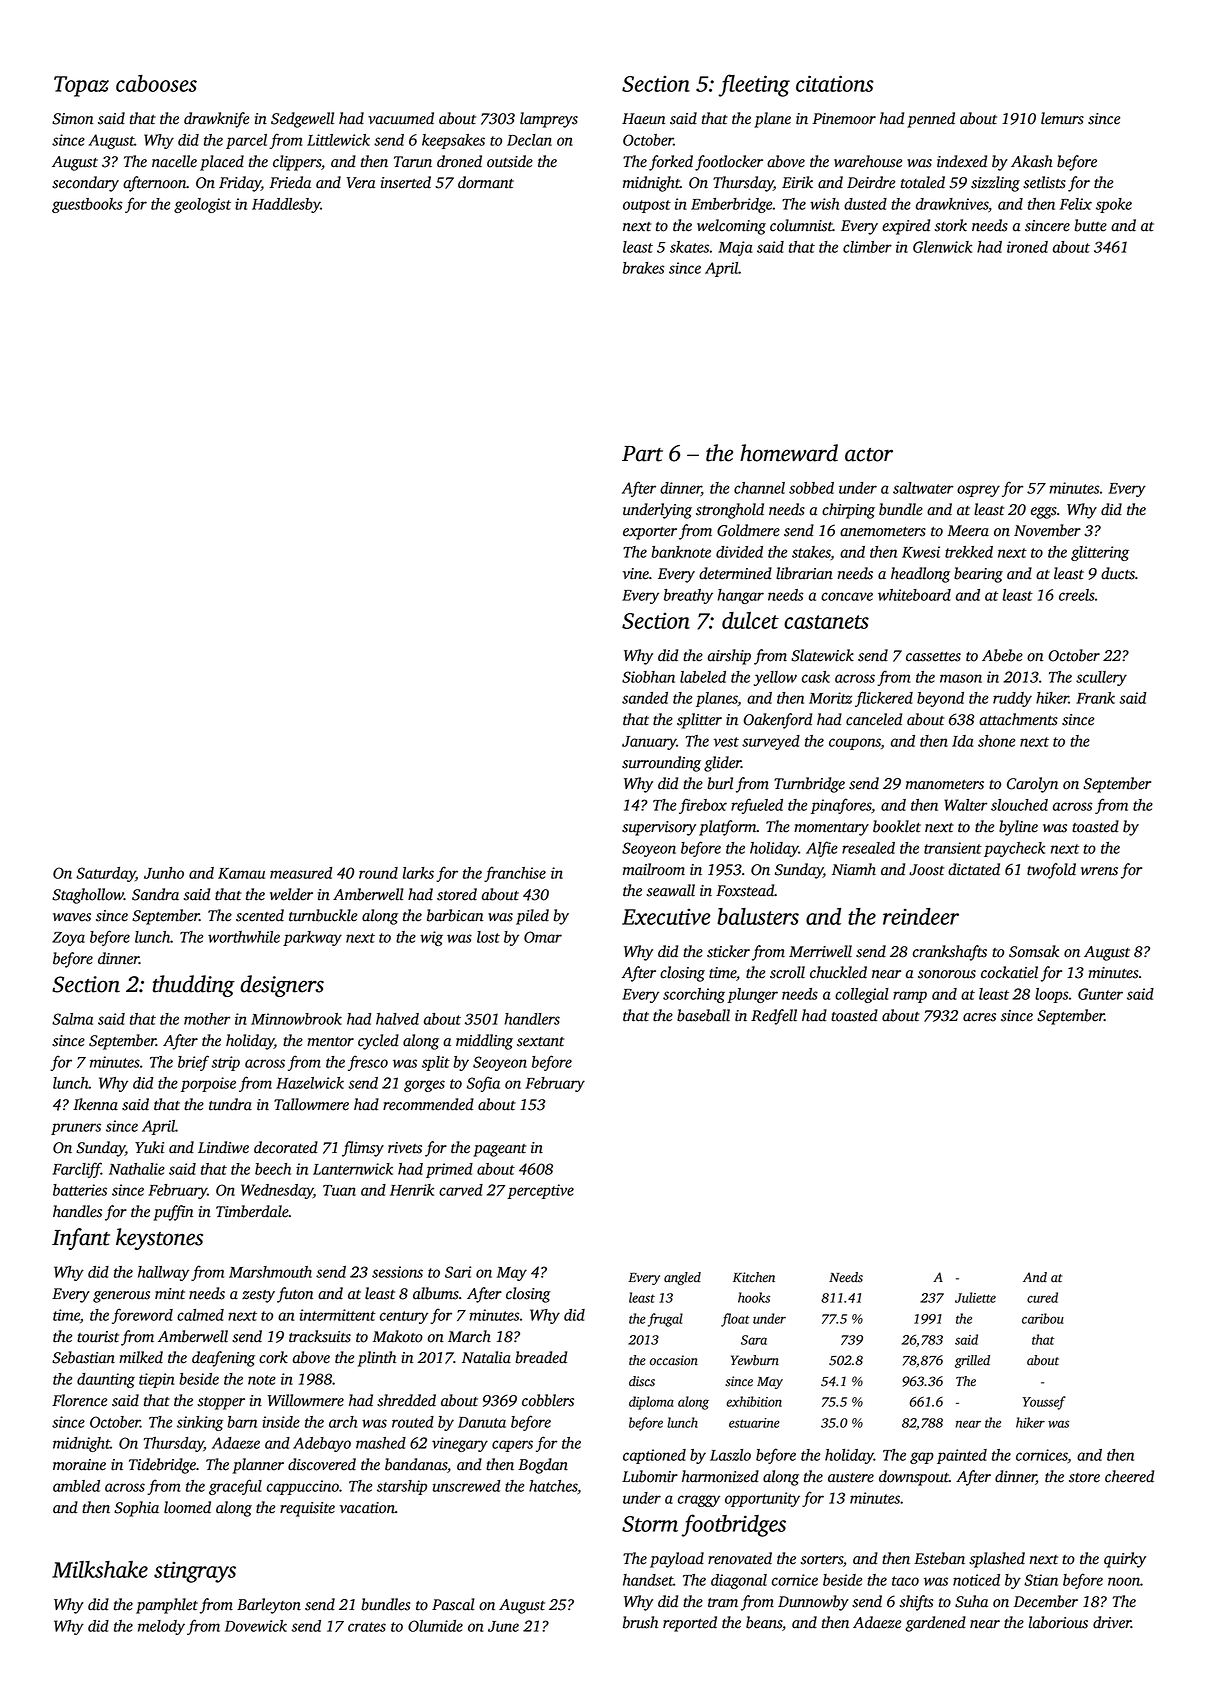 Image resolution: width=1208 pixels, height=1708 pixels. I want to click on dormant, so click(486, 182).
